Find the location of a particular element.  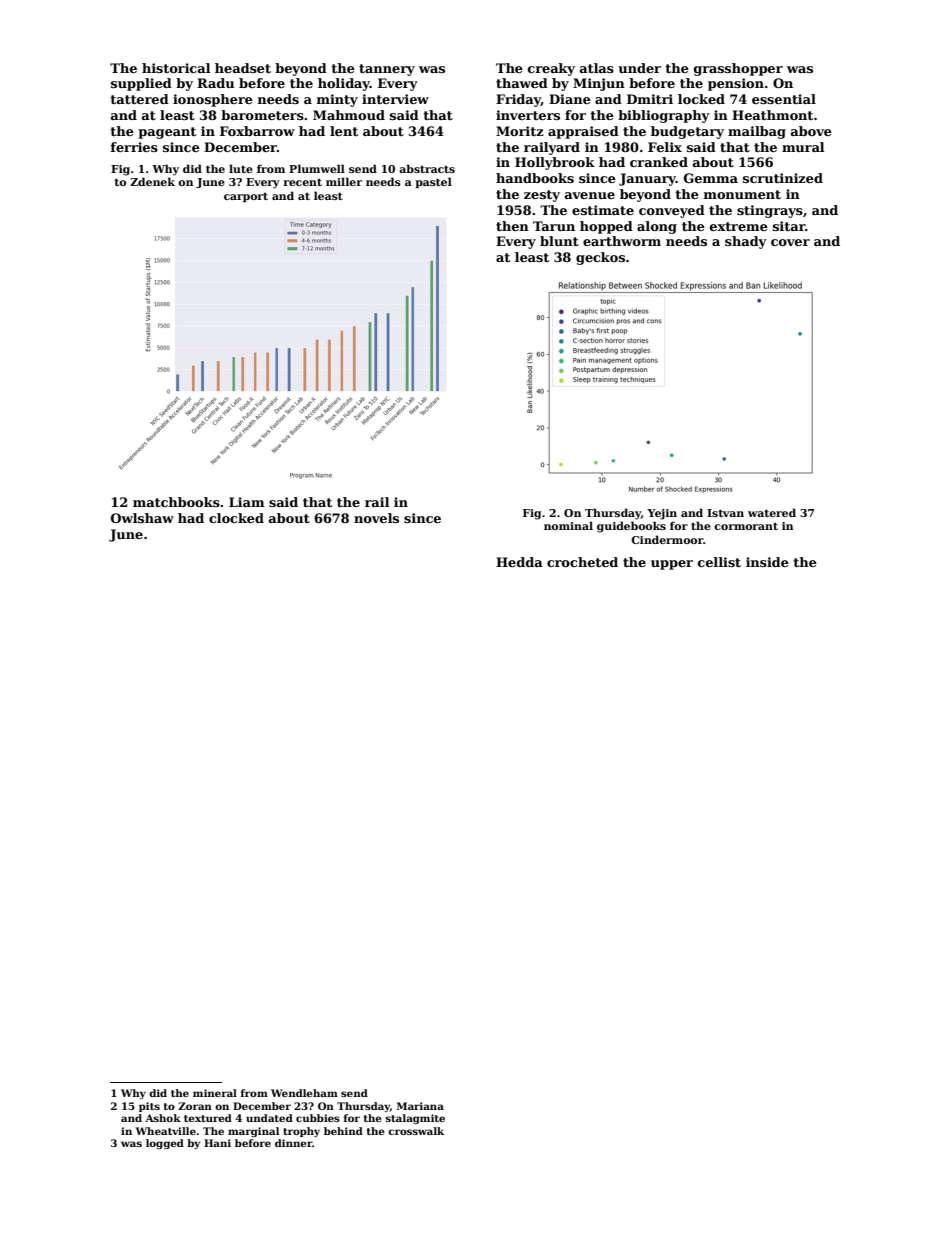

cover is located at coordinates (790, 242).
